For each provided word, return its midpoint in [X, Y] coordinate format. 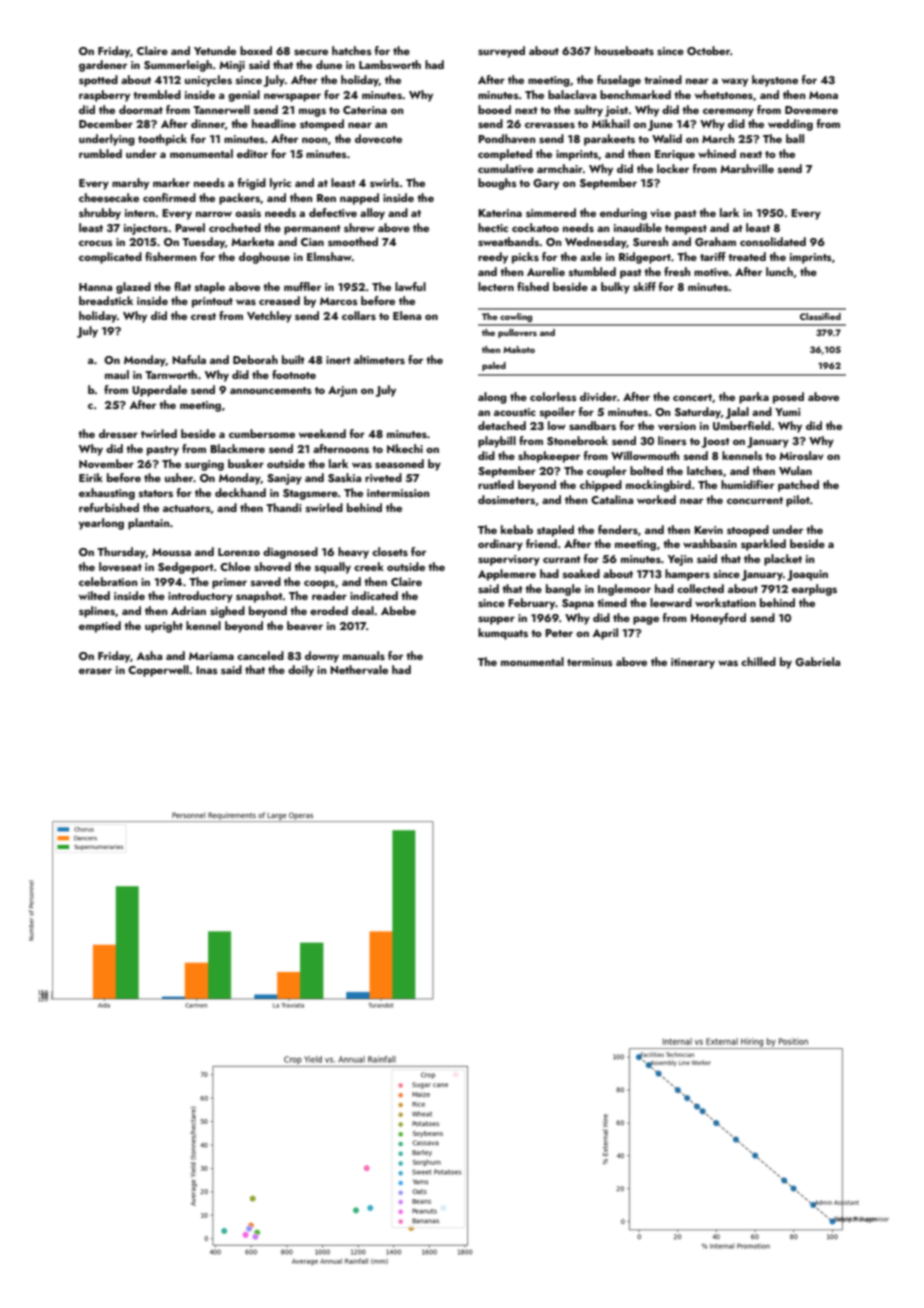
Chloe [235, 566]
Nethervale [359, 669]
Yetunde [215, 50]
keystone [775, 81]
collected [700, 588]
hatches [352, 50]
